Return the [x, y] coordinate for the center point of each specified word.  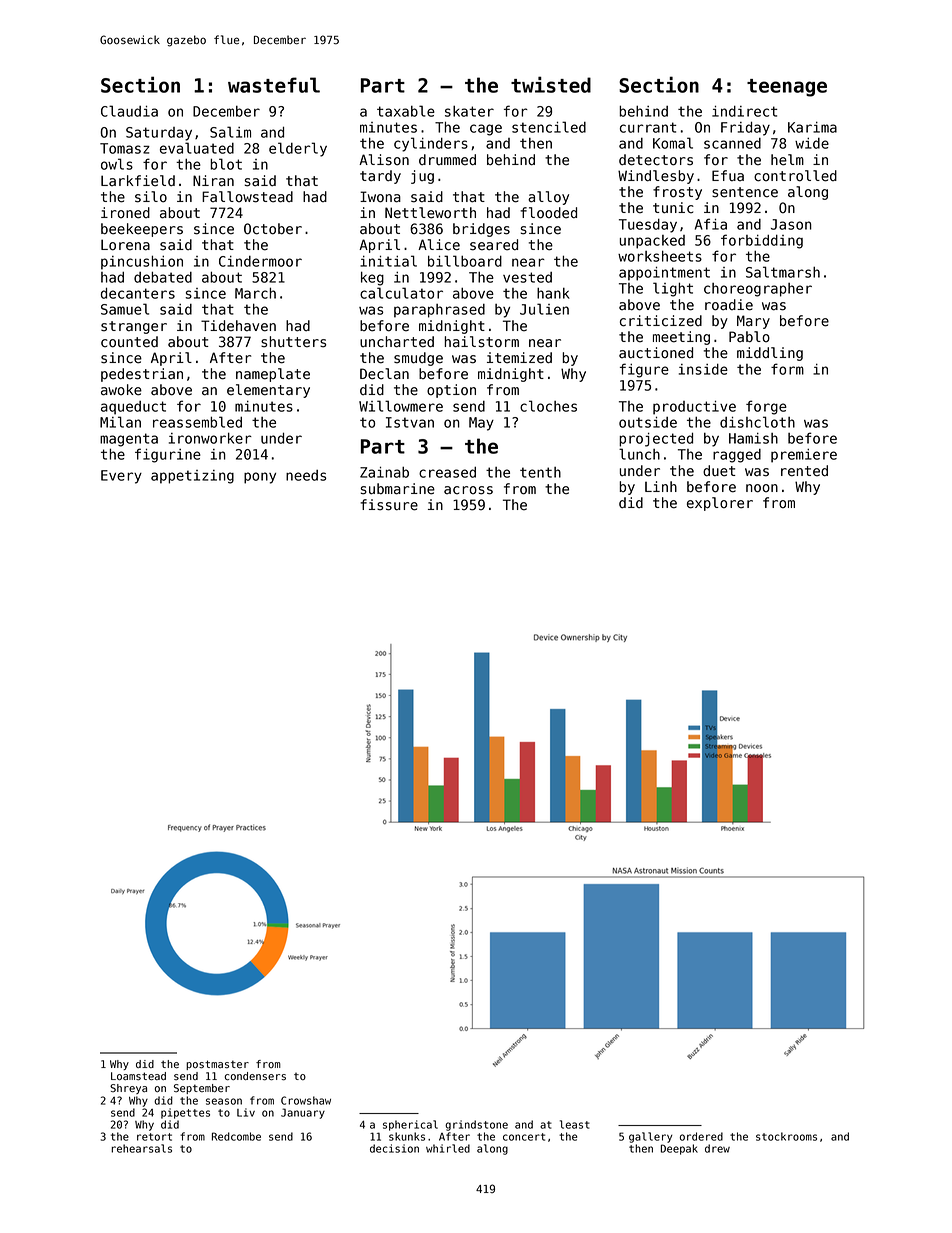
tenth [540, 472]
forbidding [762, 241]
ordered [701, 1136]
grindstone [476, 1125]
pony [260, 478]
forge [766, 407]
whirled [448, 1148]
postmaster [217, 1065]
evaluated [197, 148]
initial [388, 261]
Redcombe [236, 1136]
